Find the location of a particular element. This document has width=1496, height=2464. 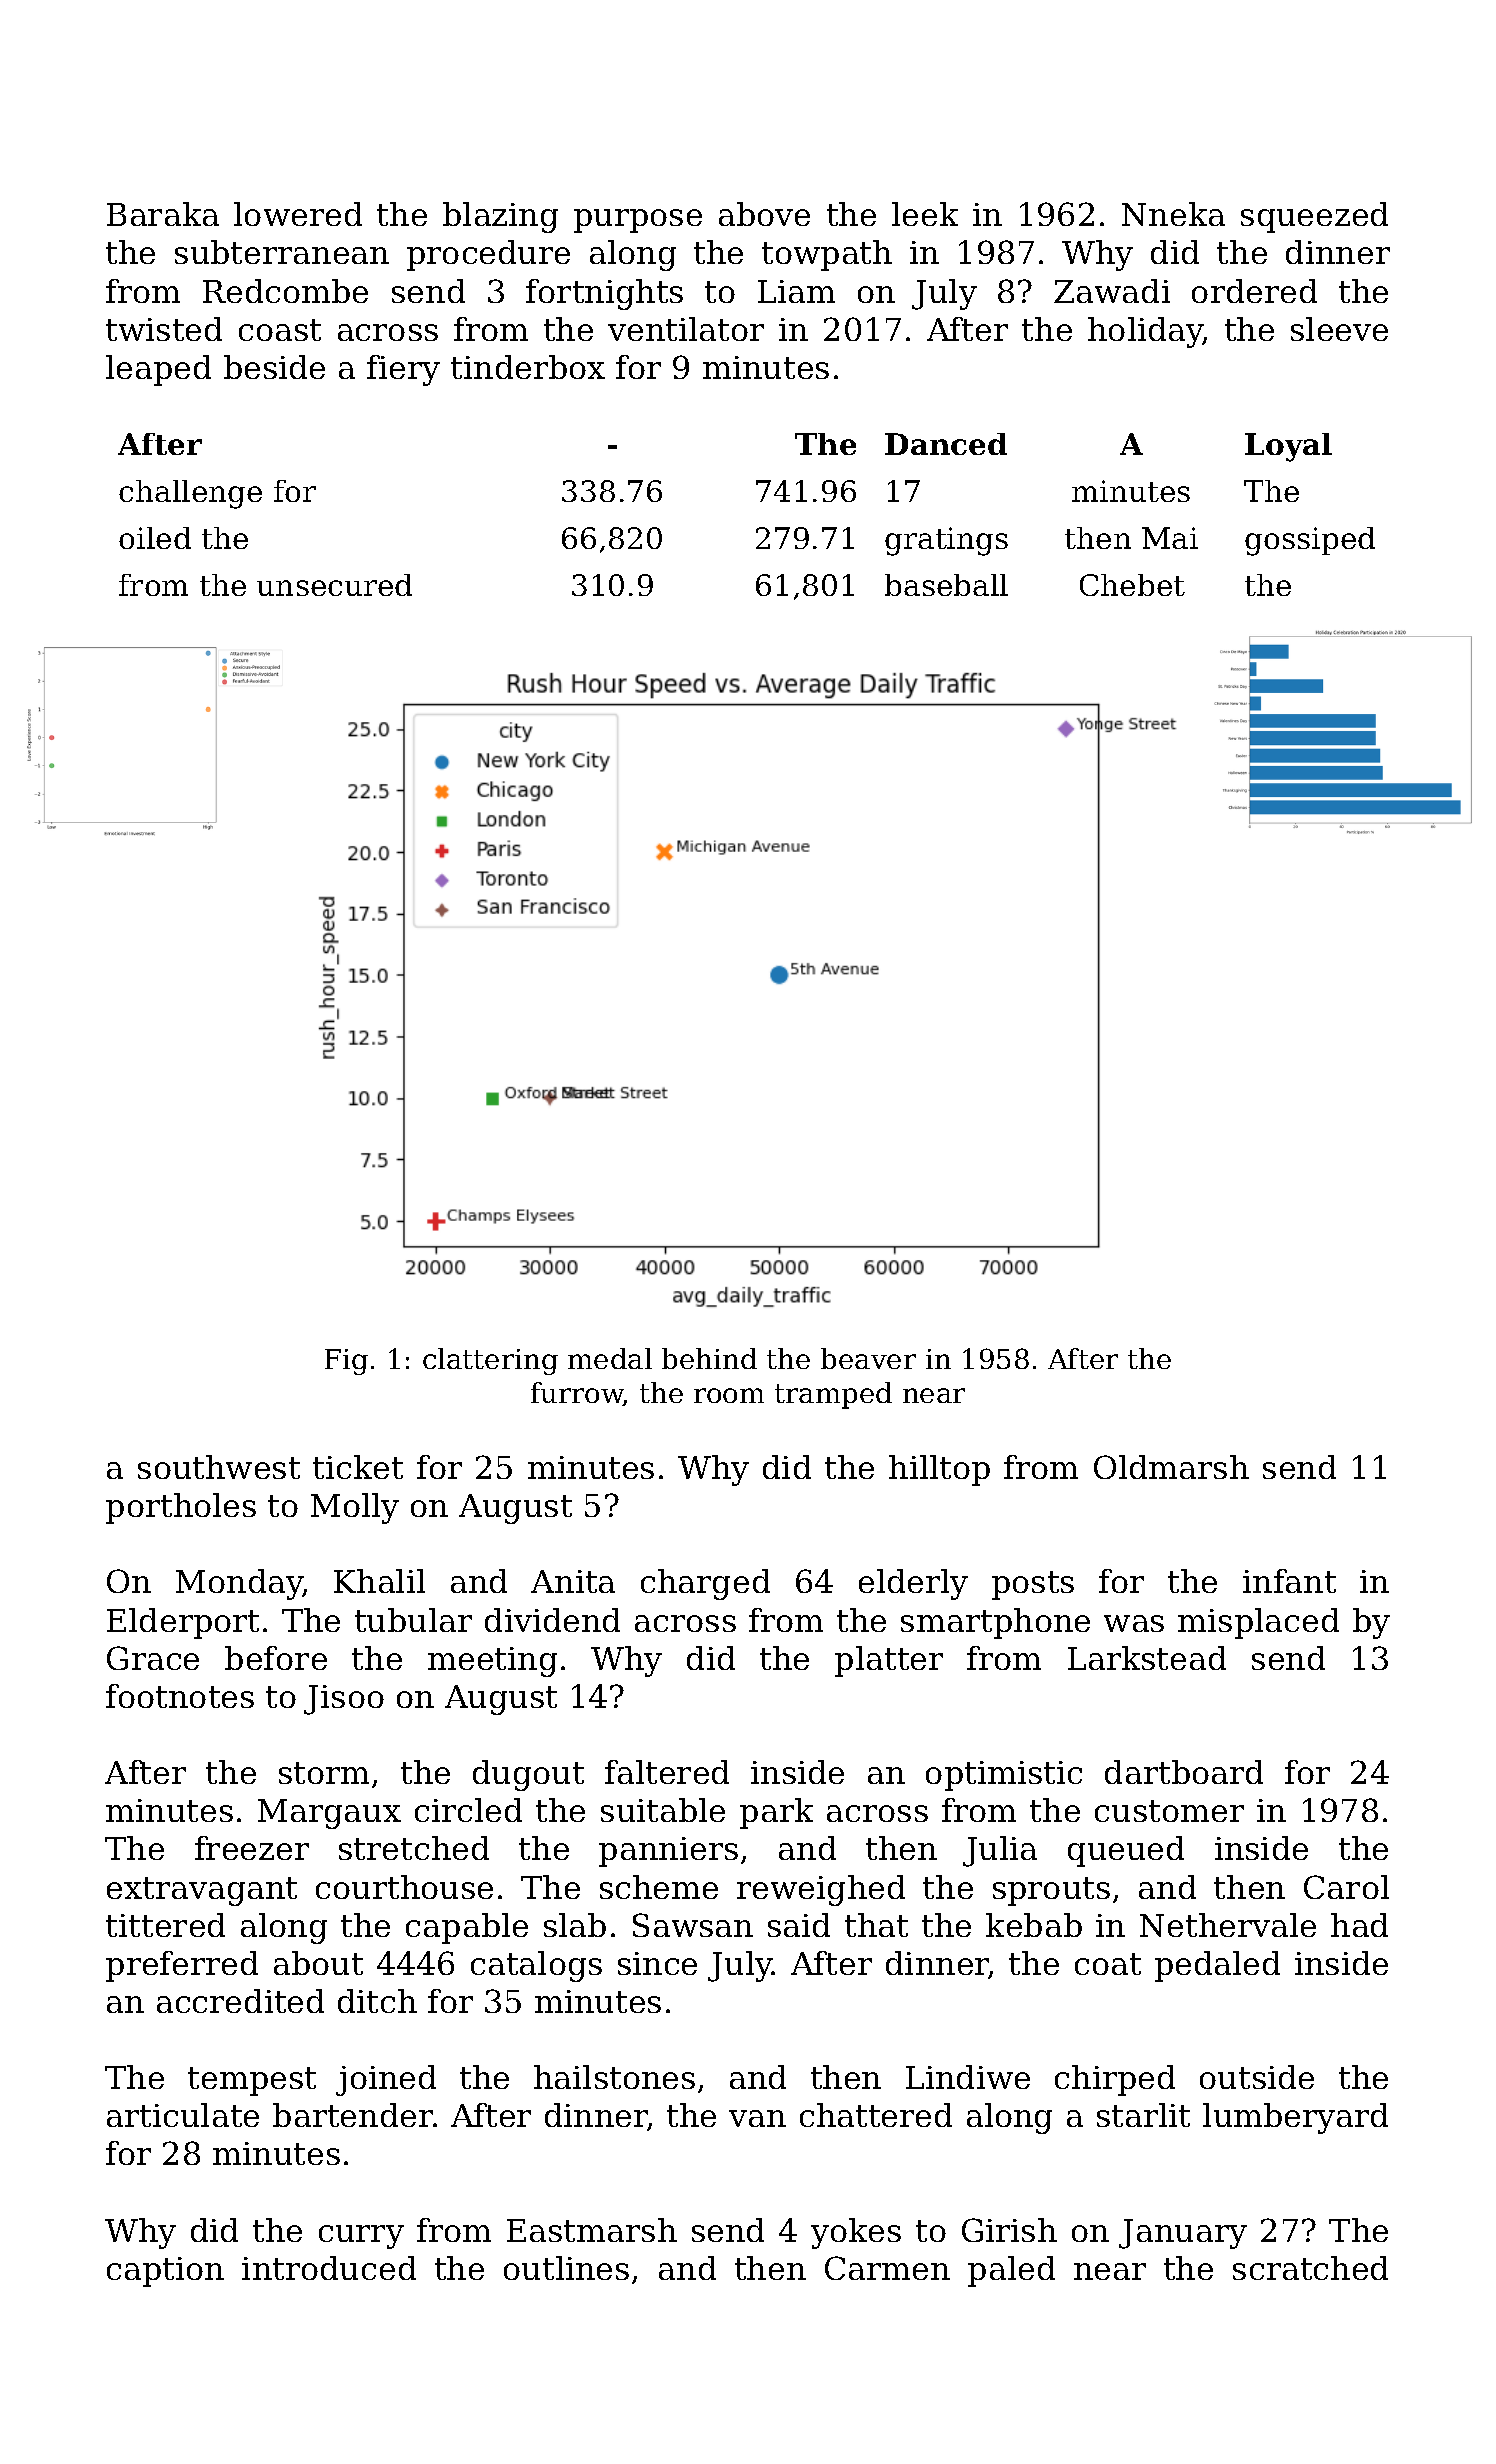

optimistic is located at coordinates (1004, 1776).
